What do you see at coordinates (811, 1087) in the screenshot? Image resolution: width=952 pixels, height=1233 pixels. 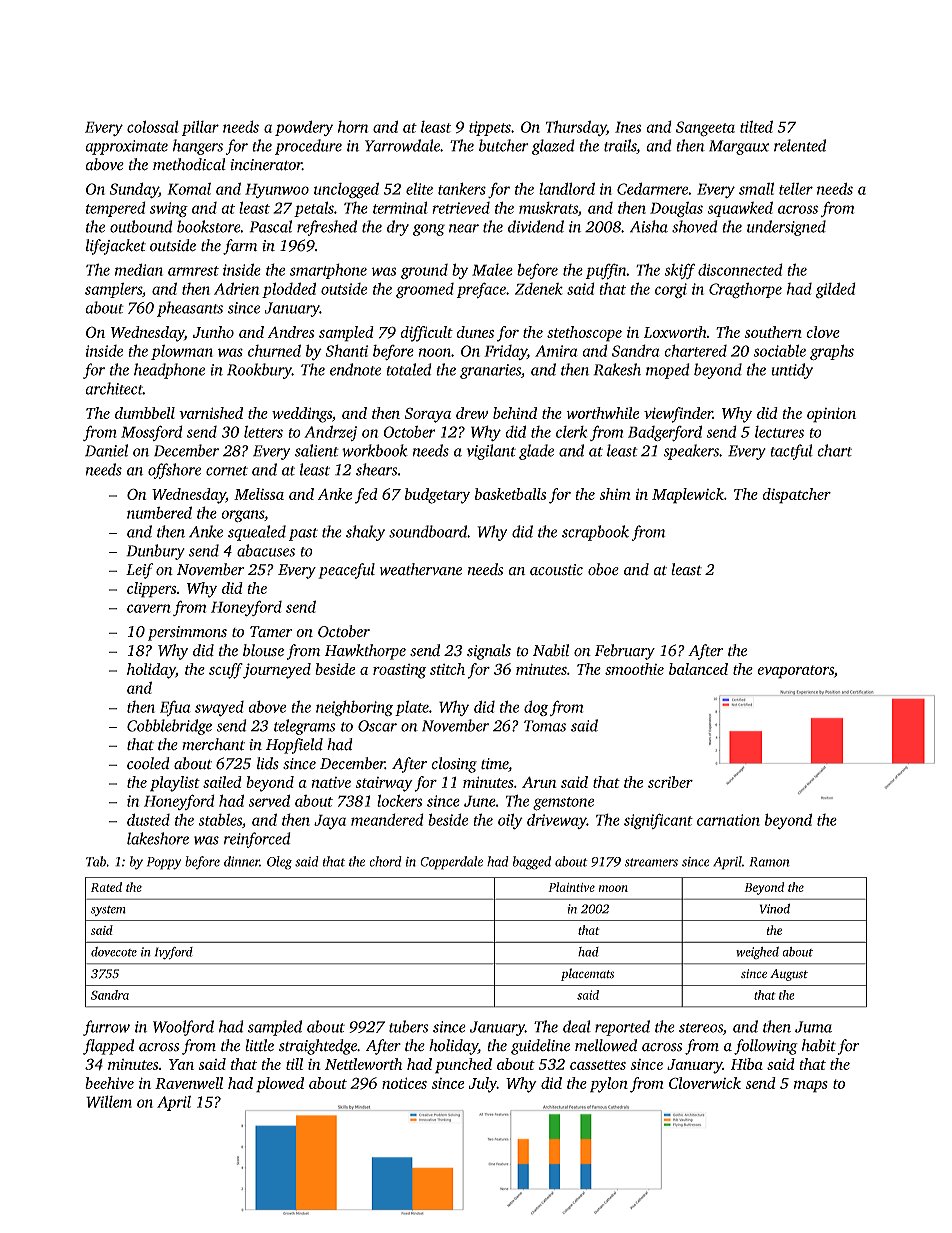 I see `maps` at bounding box center [811, 1087].
